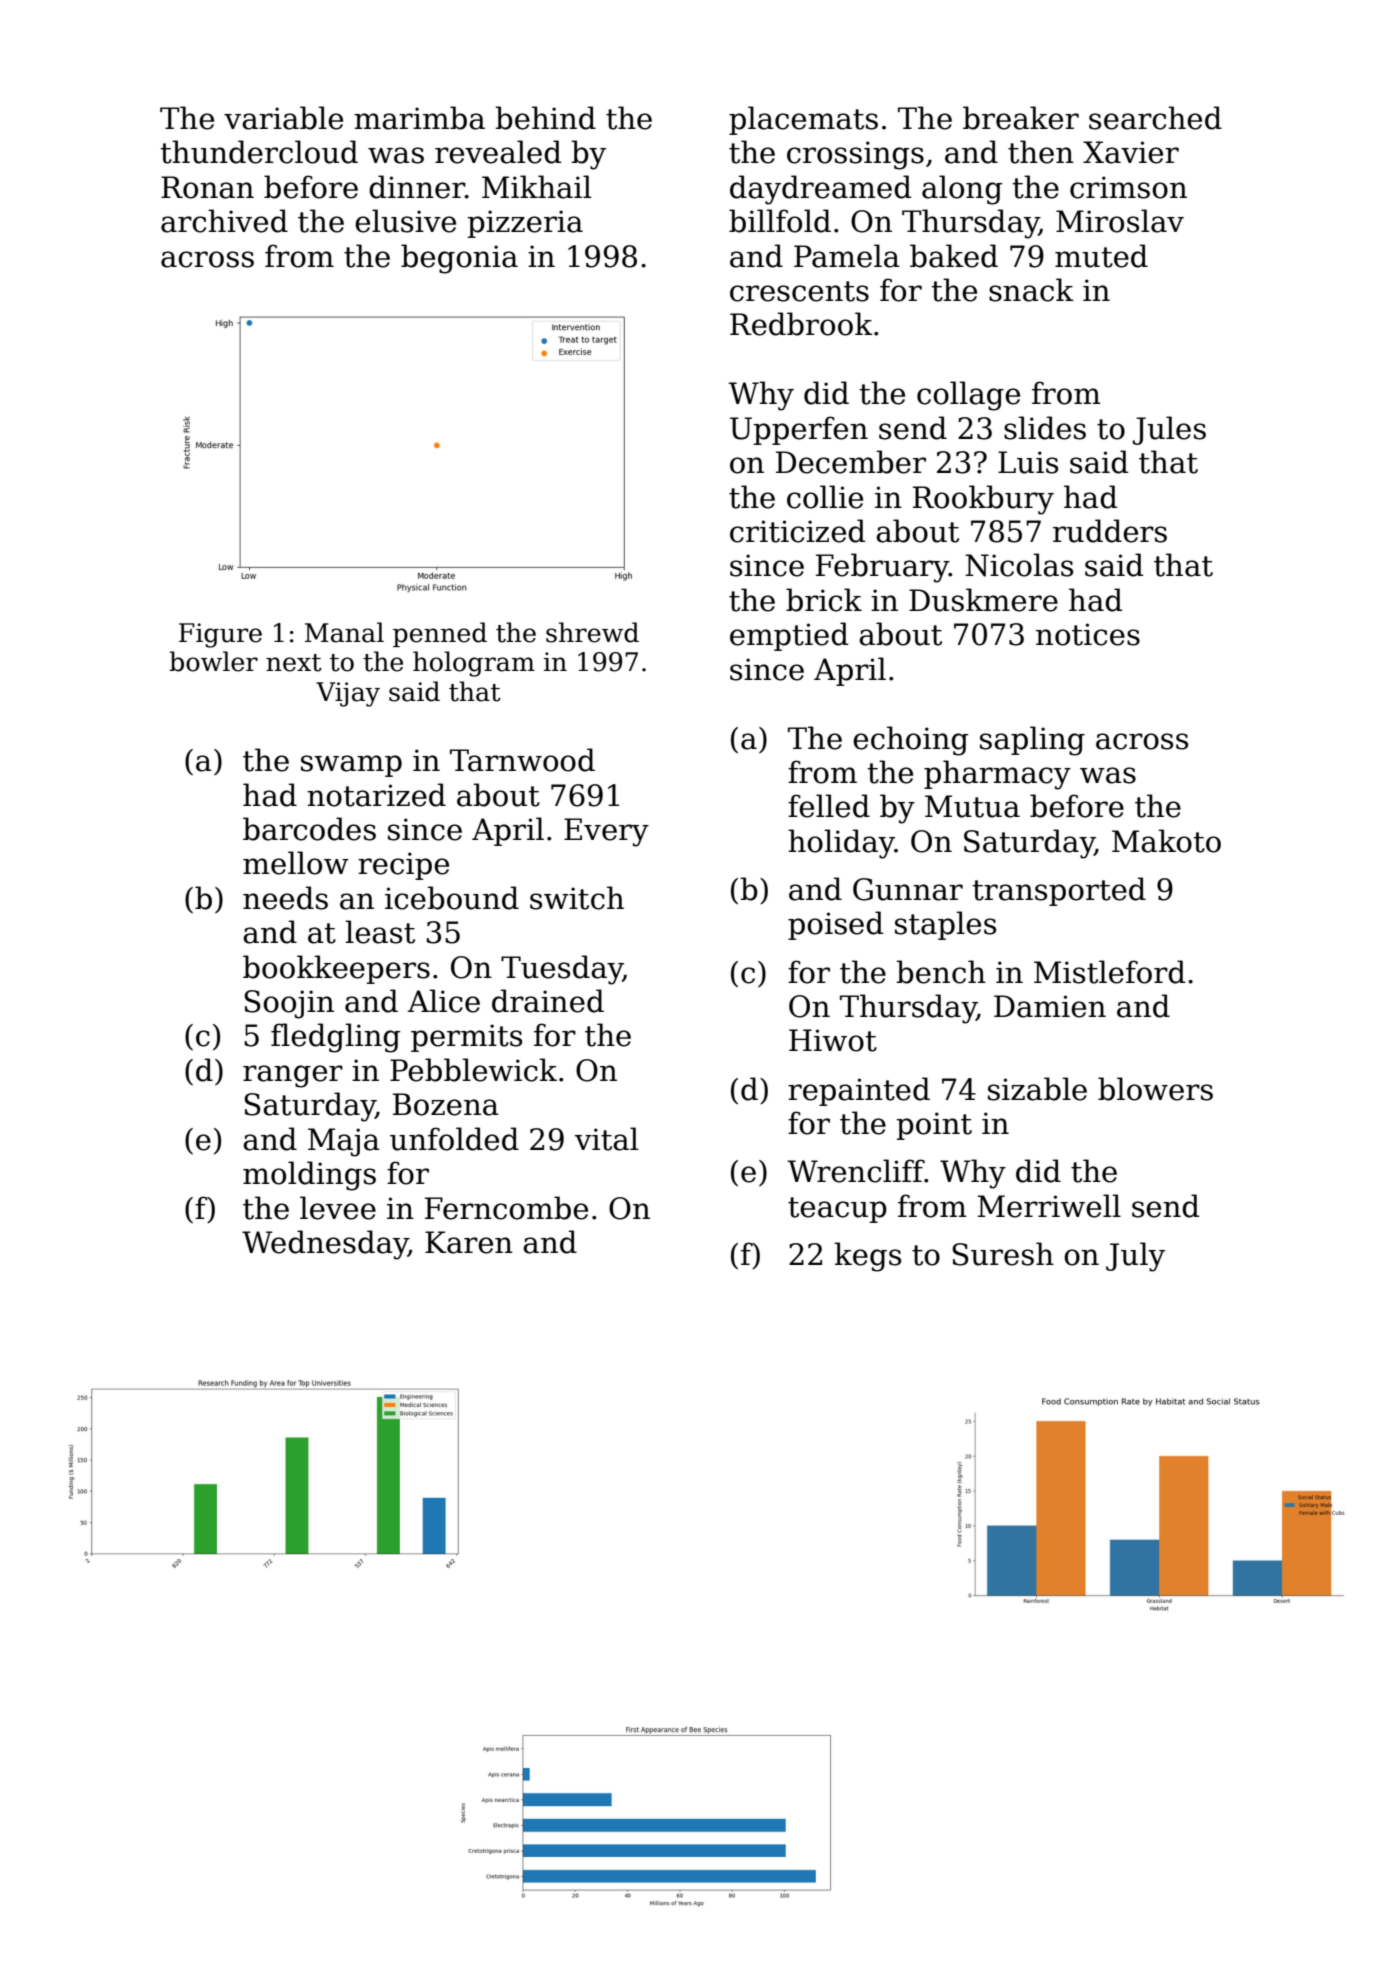 The image size is (1386, 1969). What do you see at coordinates (1003, 1254) in the page?
I see `Suresh` at bounding box center [1003, 1254].
